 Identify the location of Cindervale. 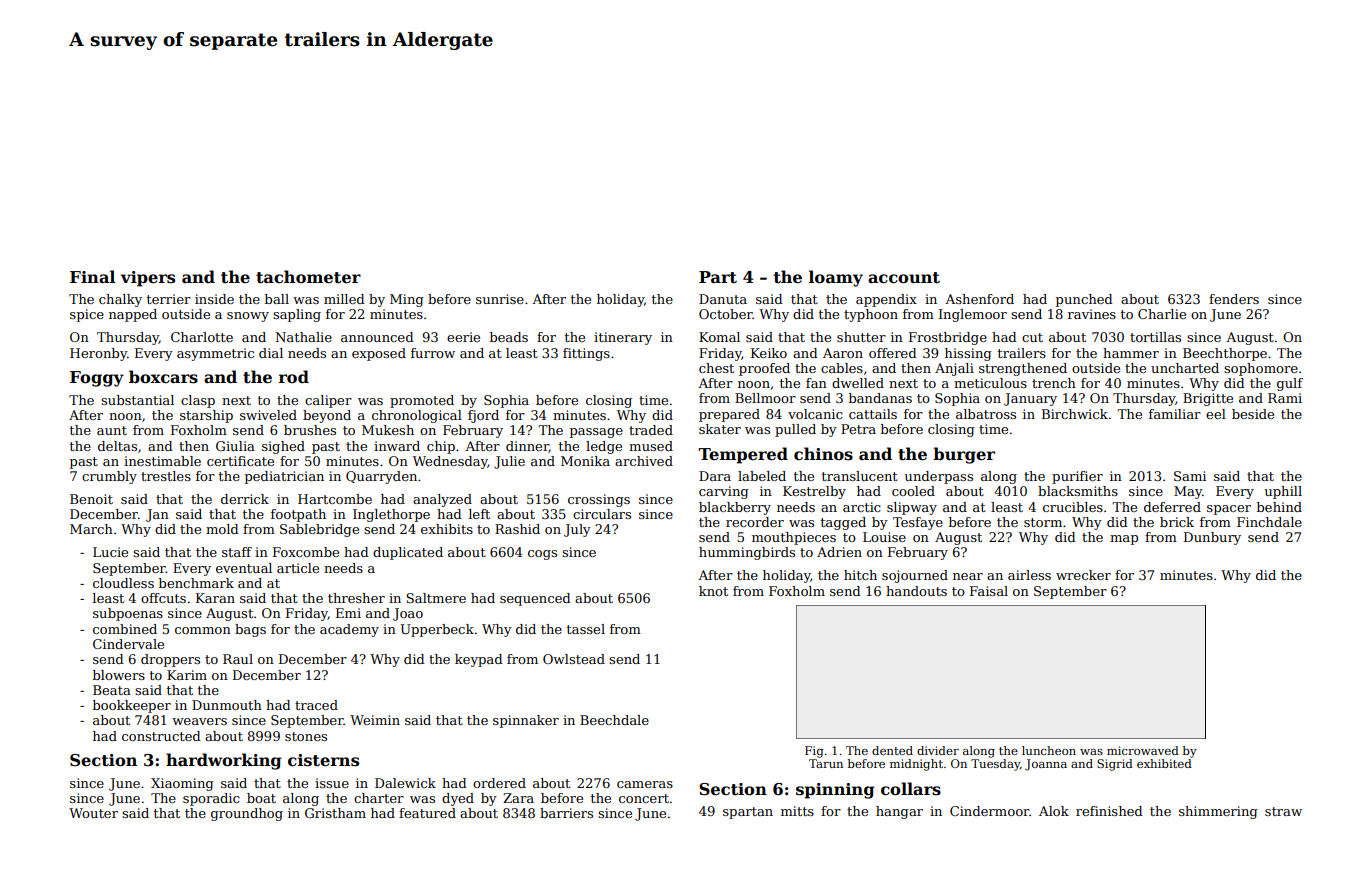
(128, 644).
